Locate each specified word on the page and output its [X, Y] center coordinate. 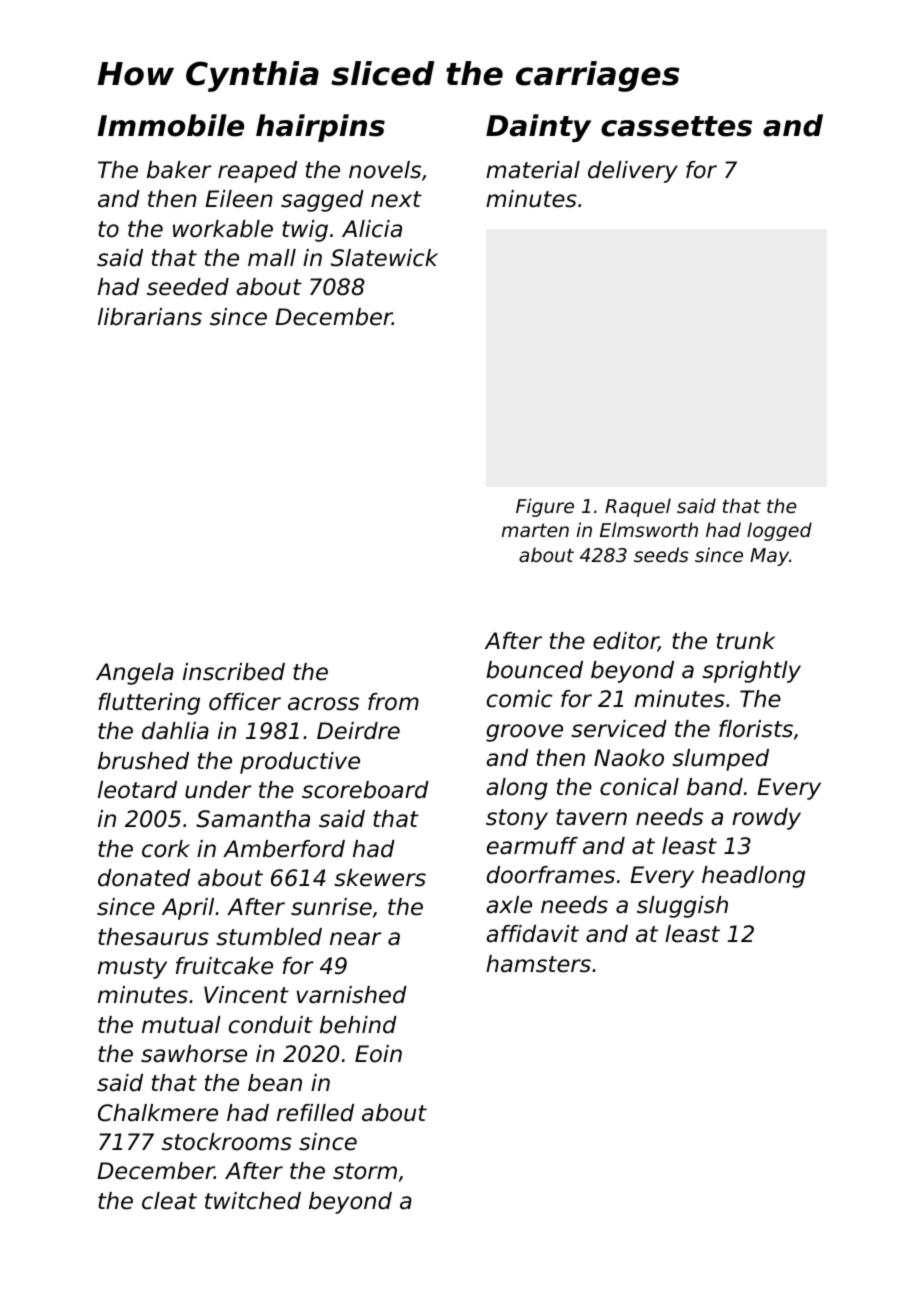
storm [365, 1171]
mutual [181, 1025]
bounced [534, 670]
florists [756, 729]
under [218, 790]
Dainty [538, 128]
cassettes [676, 126]
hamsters [538, 964]
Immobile [170, 125]
